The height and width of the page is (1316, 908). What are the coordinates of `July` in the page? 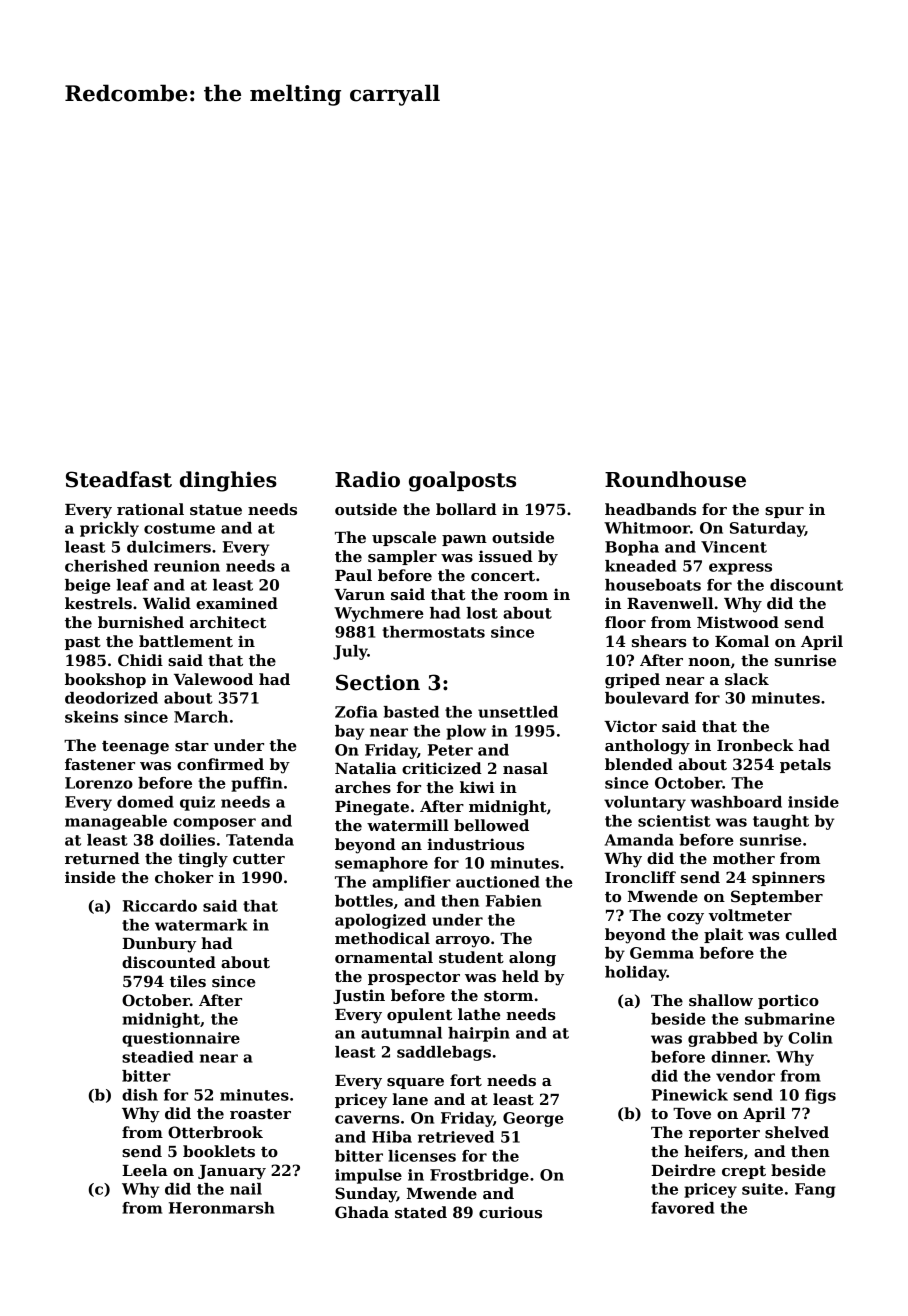 It's located at (350, 652).
